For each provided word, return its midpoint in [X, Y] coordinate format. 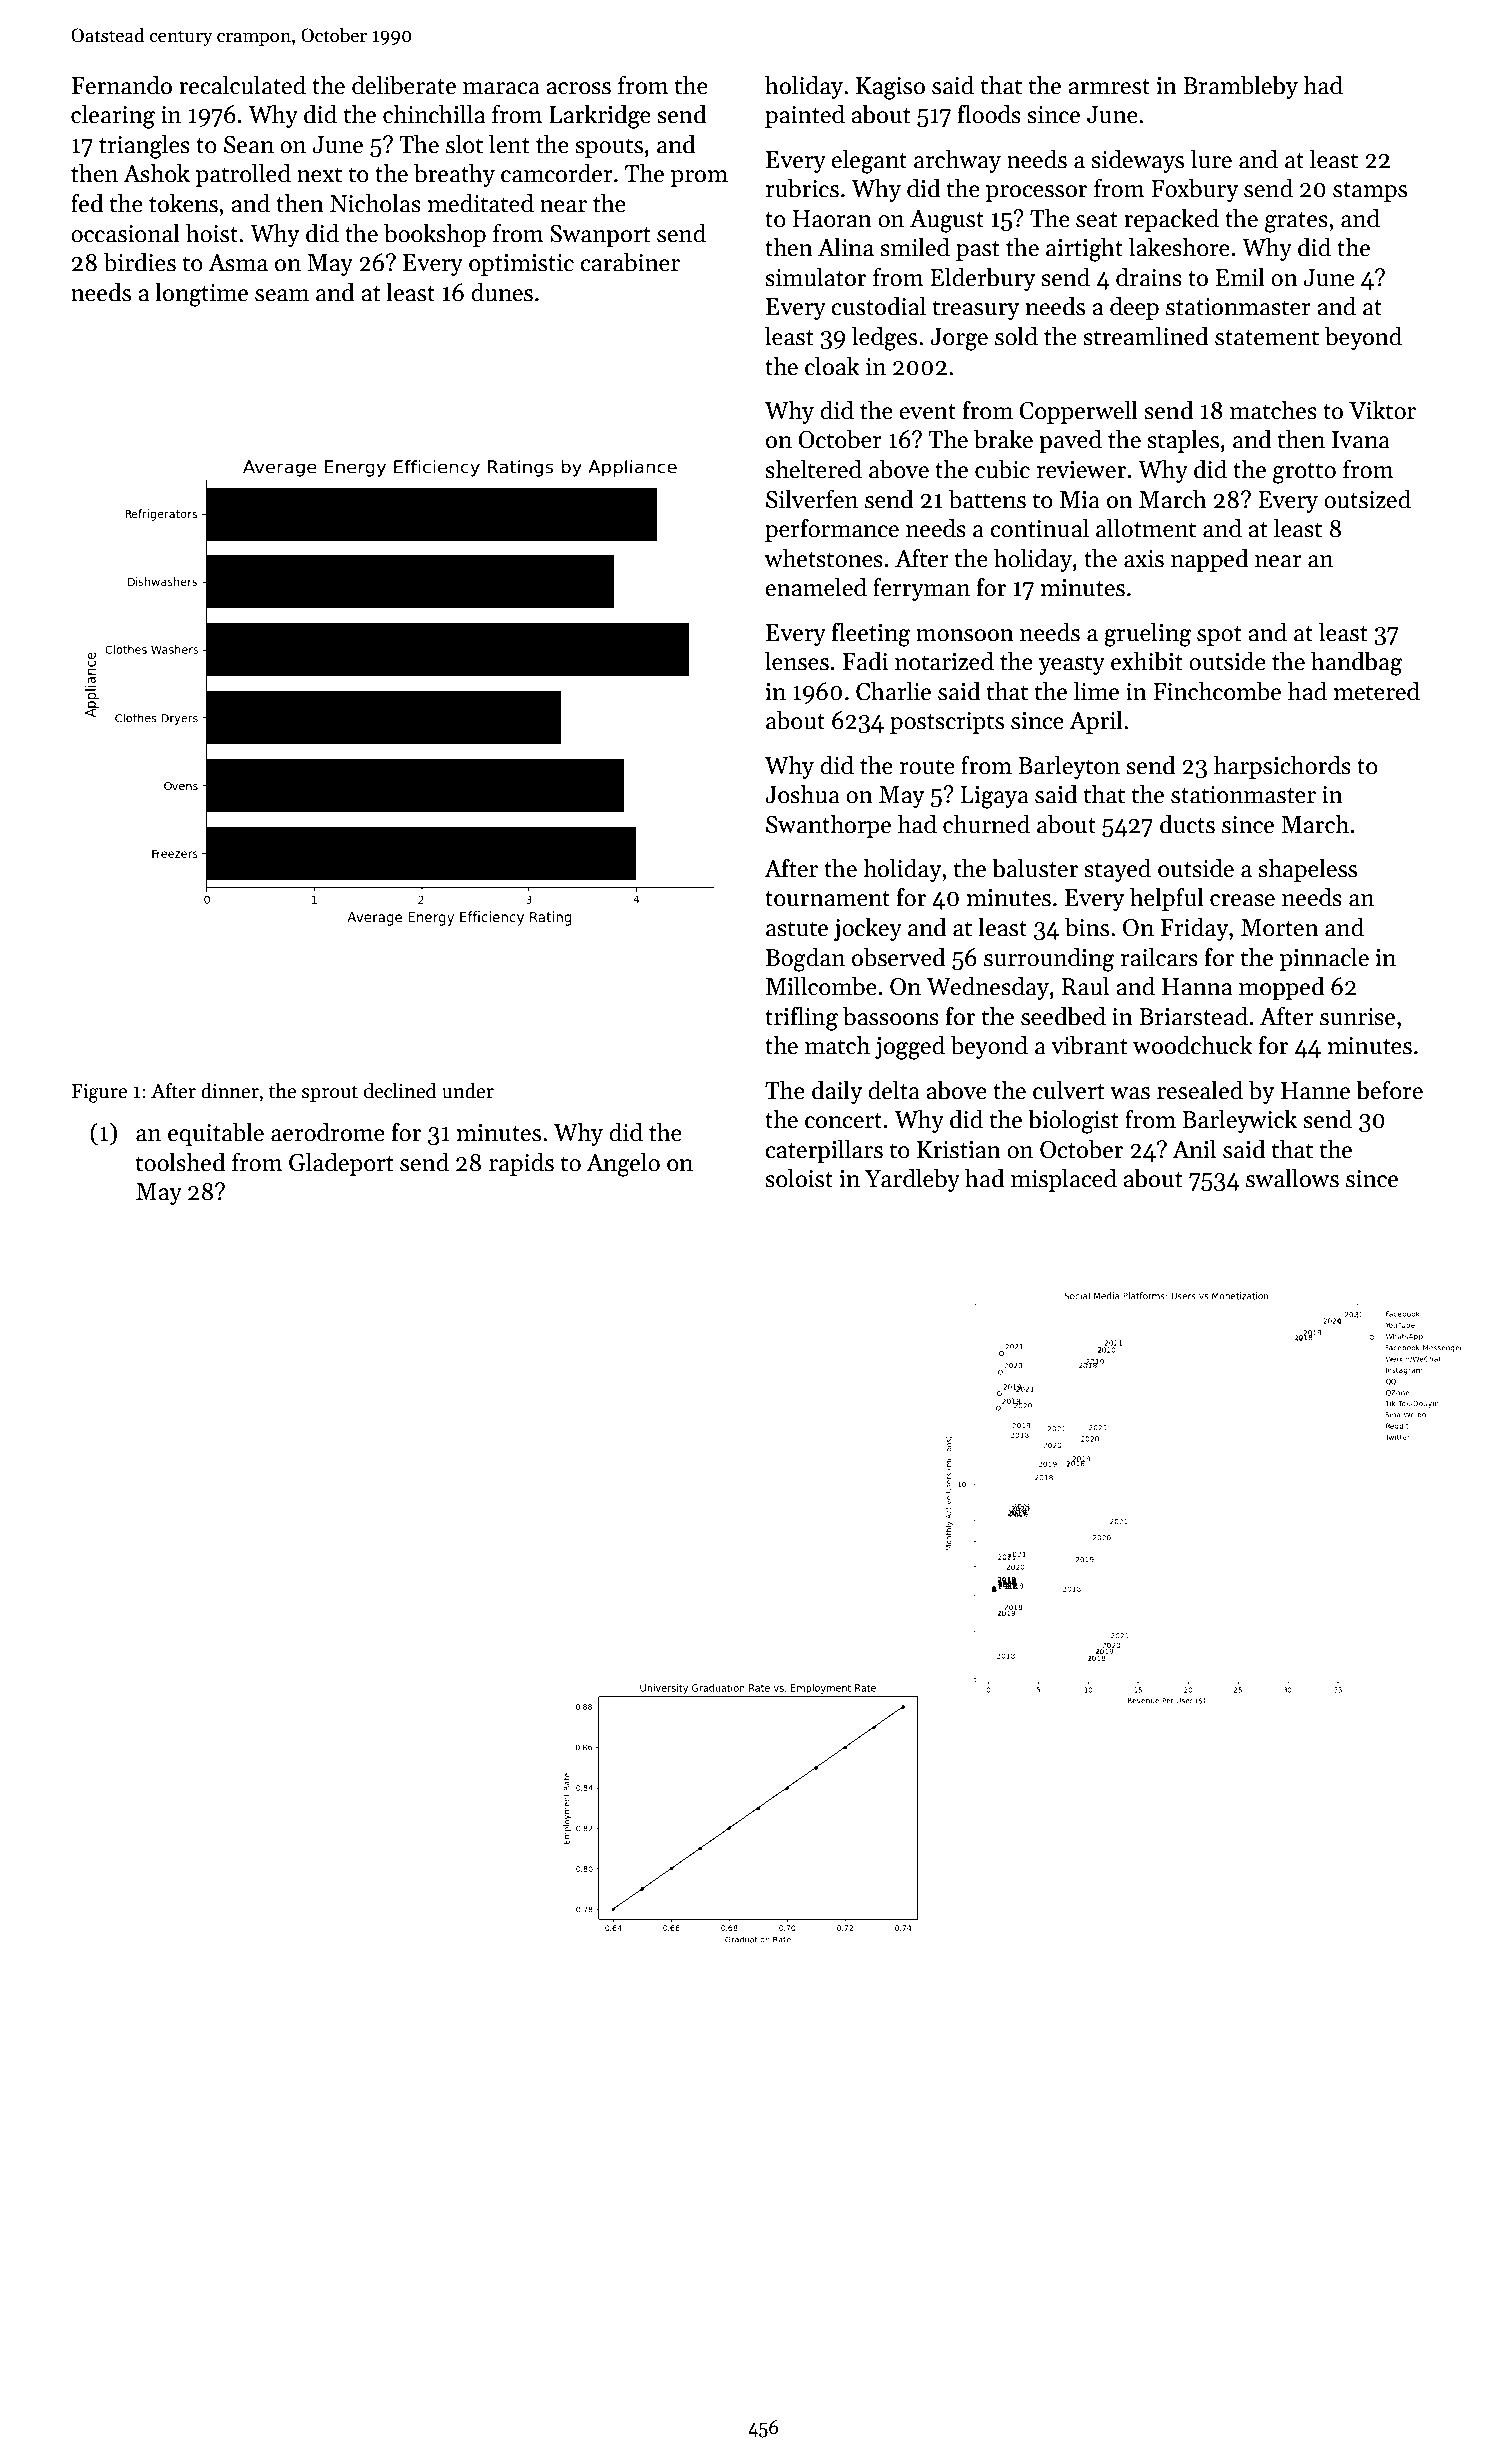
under [468, 1091]
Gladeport [341, 1164]
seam [282, 295]
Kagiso [890, 88]
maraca [501, 88]
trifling [801, 1018]
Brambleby [1240, 87]
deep [1134, 308]
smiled [915, 247]
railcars [1159, 957]
